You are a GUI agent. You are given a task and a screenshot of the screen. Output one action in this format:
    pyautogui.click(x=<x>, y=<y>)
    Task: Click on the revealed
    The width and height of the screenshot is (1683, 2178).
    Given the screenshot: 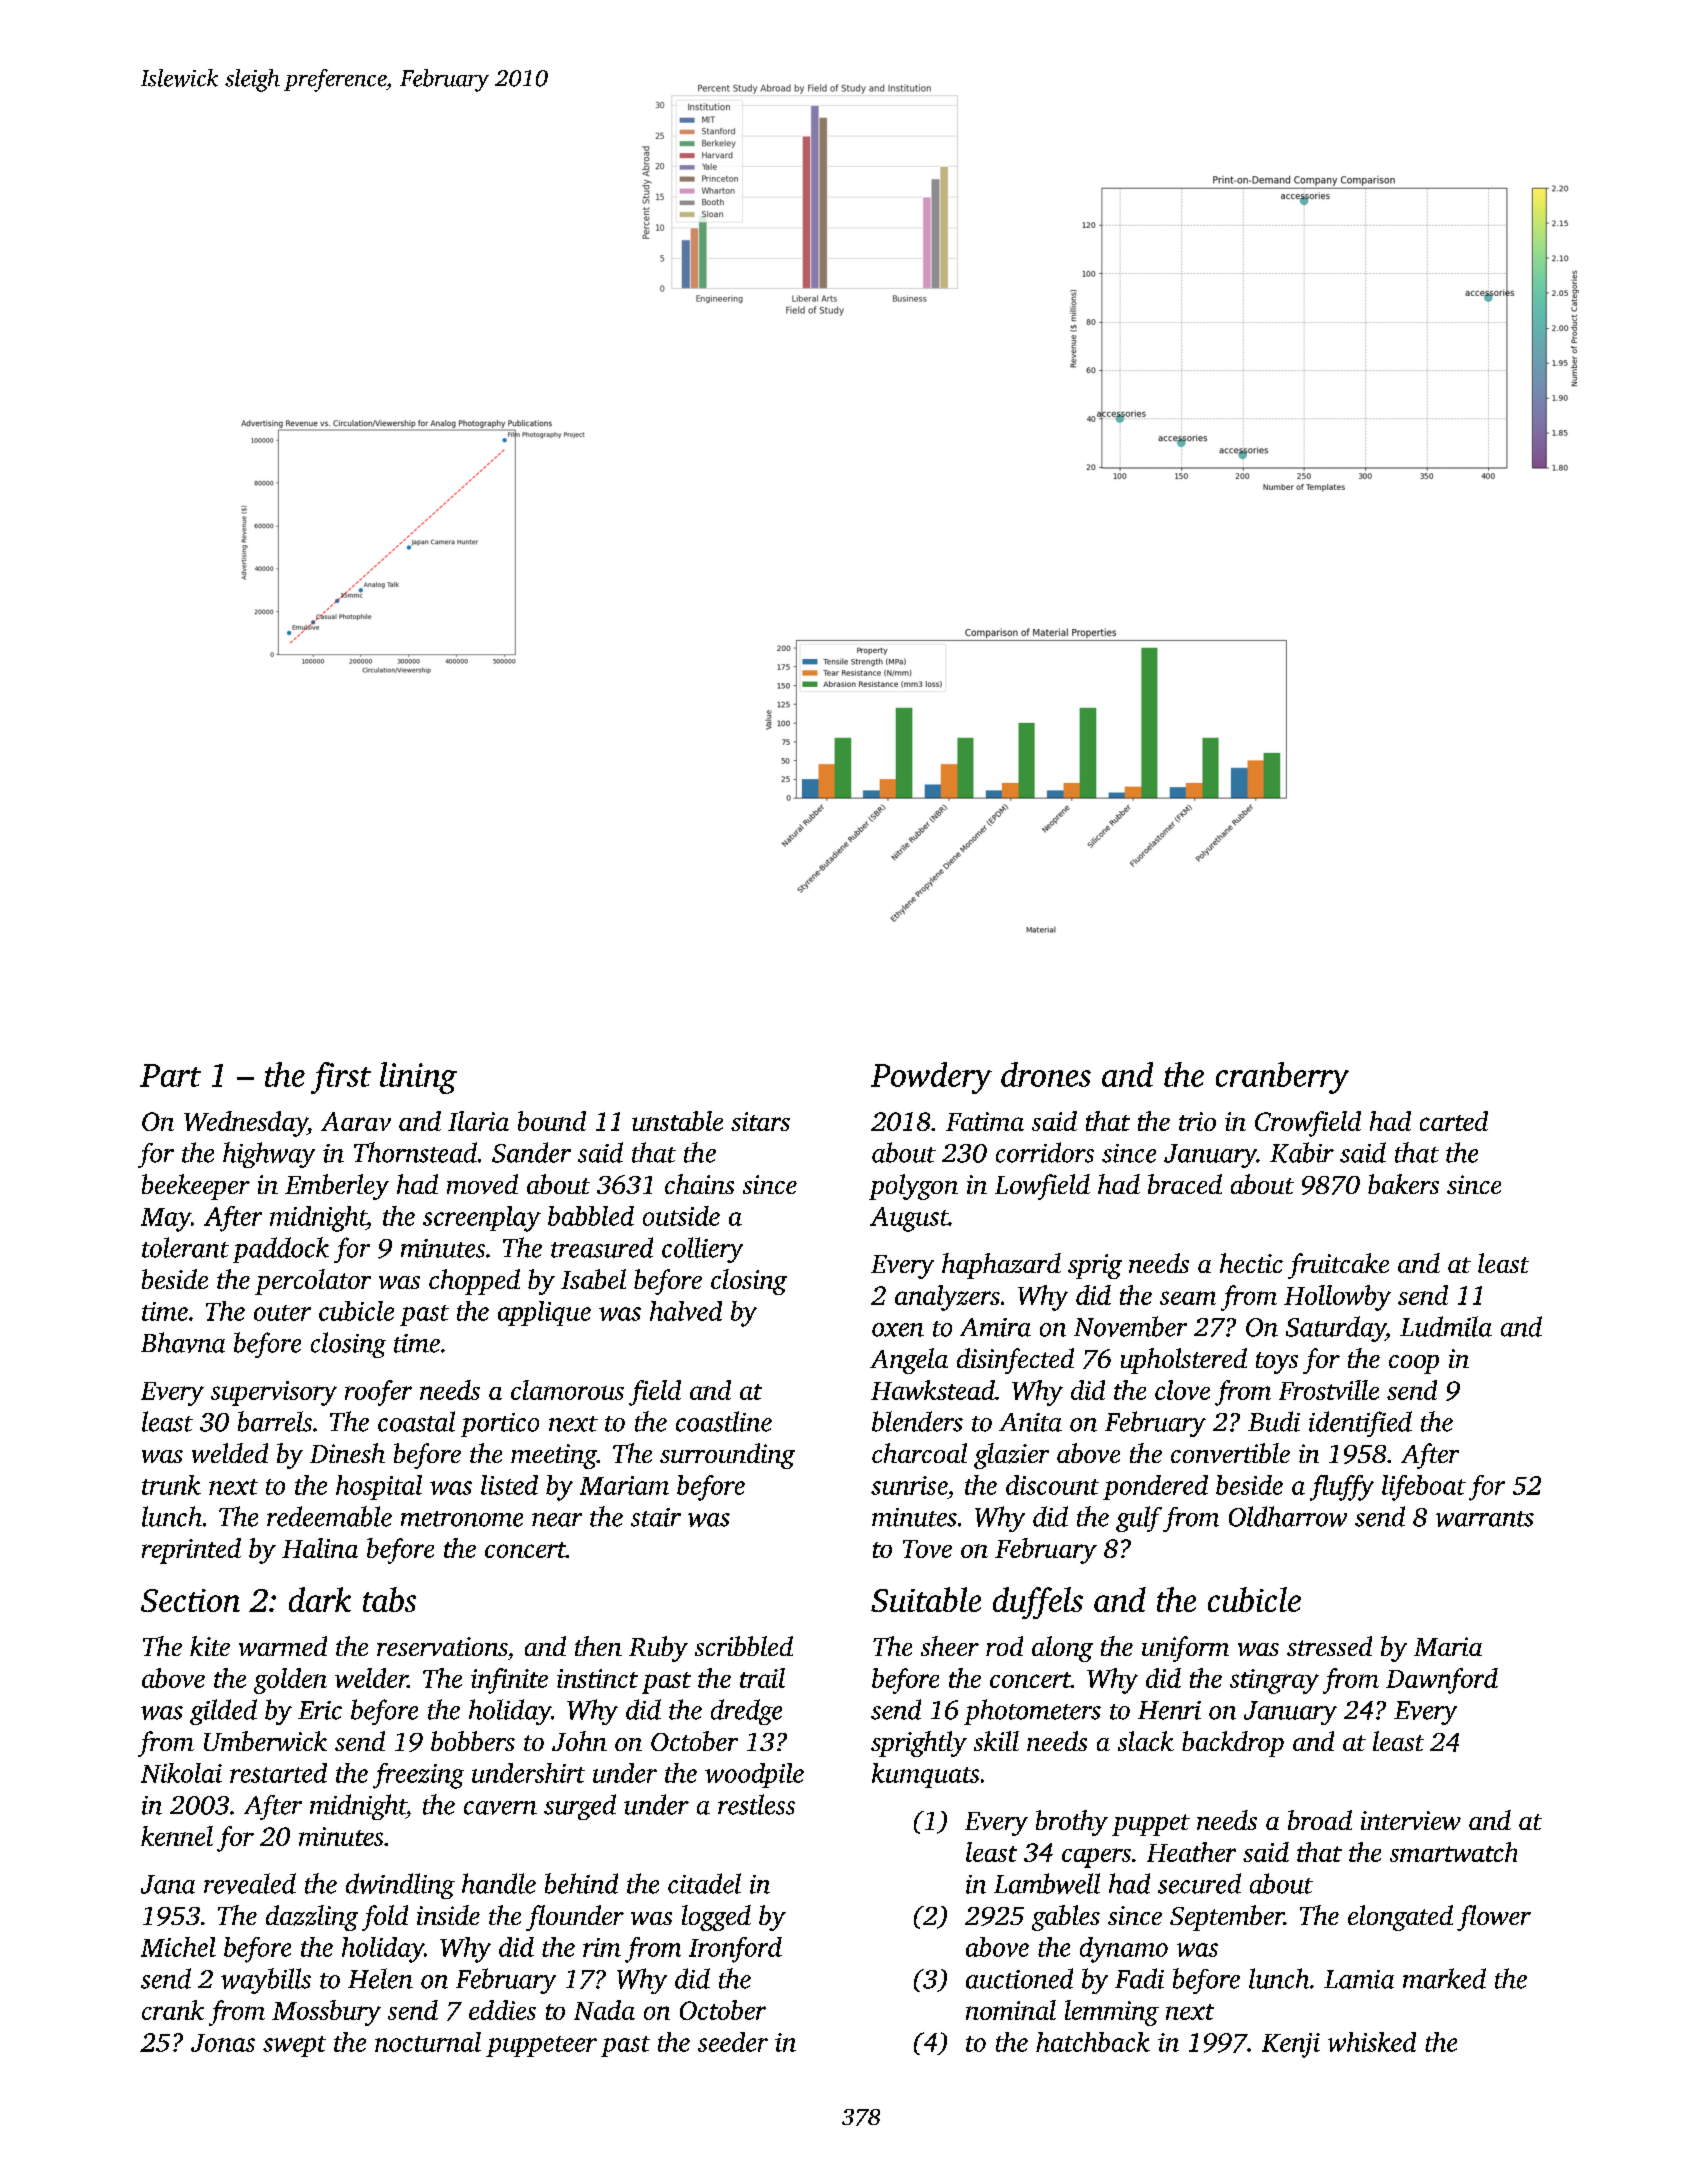 What is the action you would take?
    pyautogui.click(x=250, y=1883)
